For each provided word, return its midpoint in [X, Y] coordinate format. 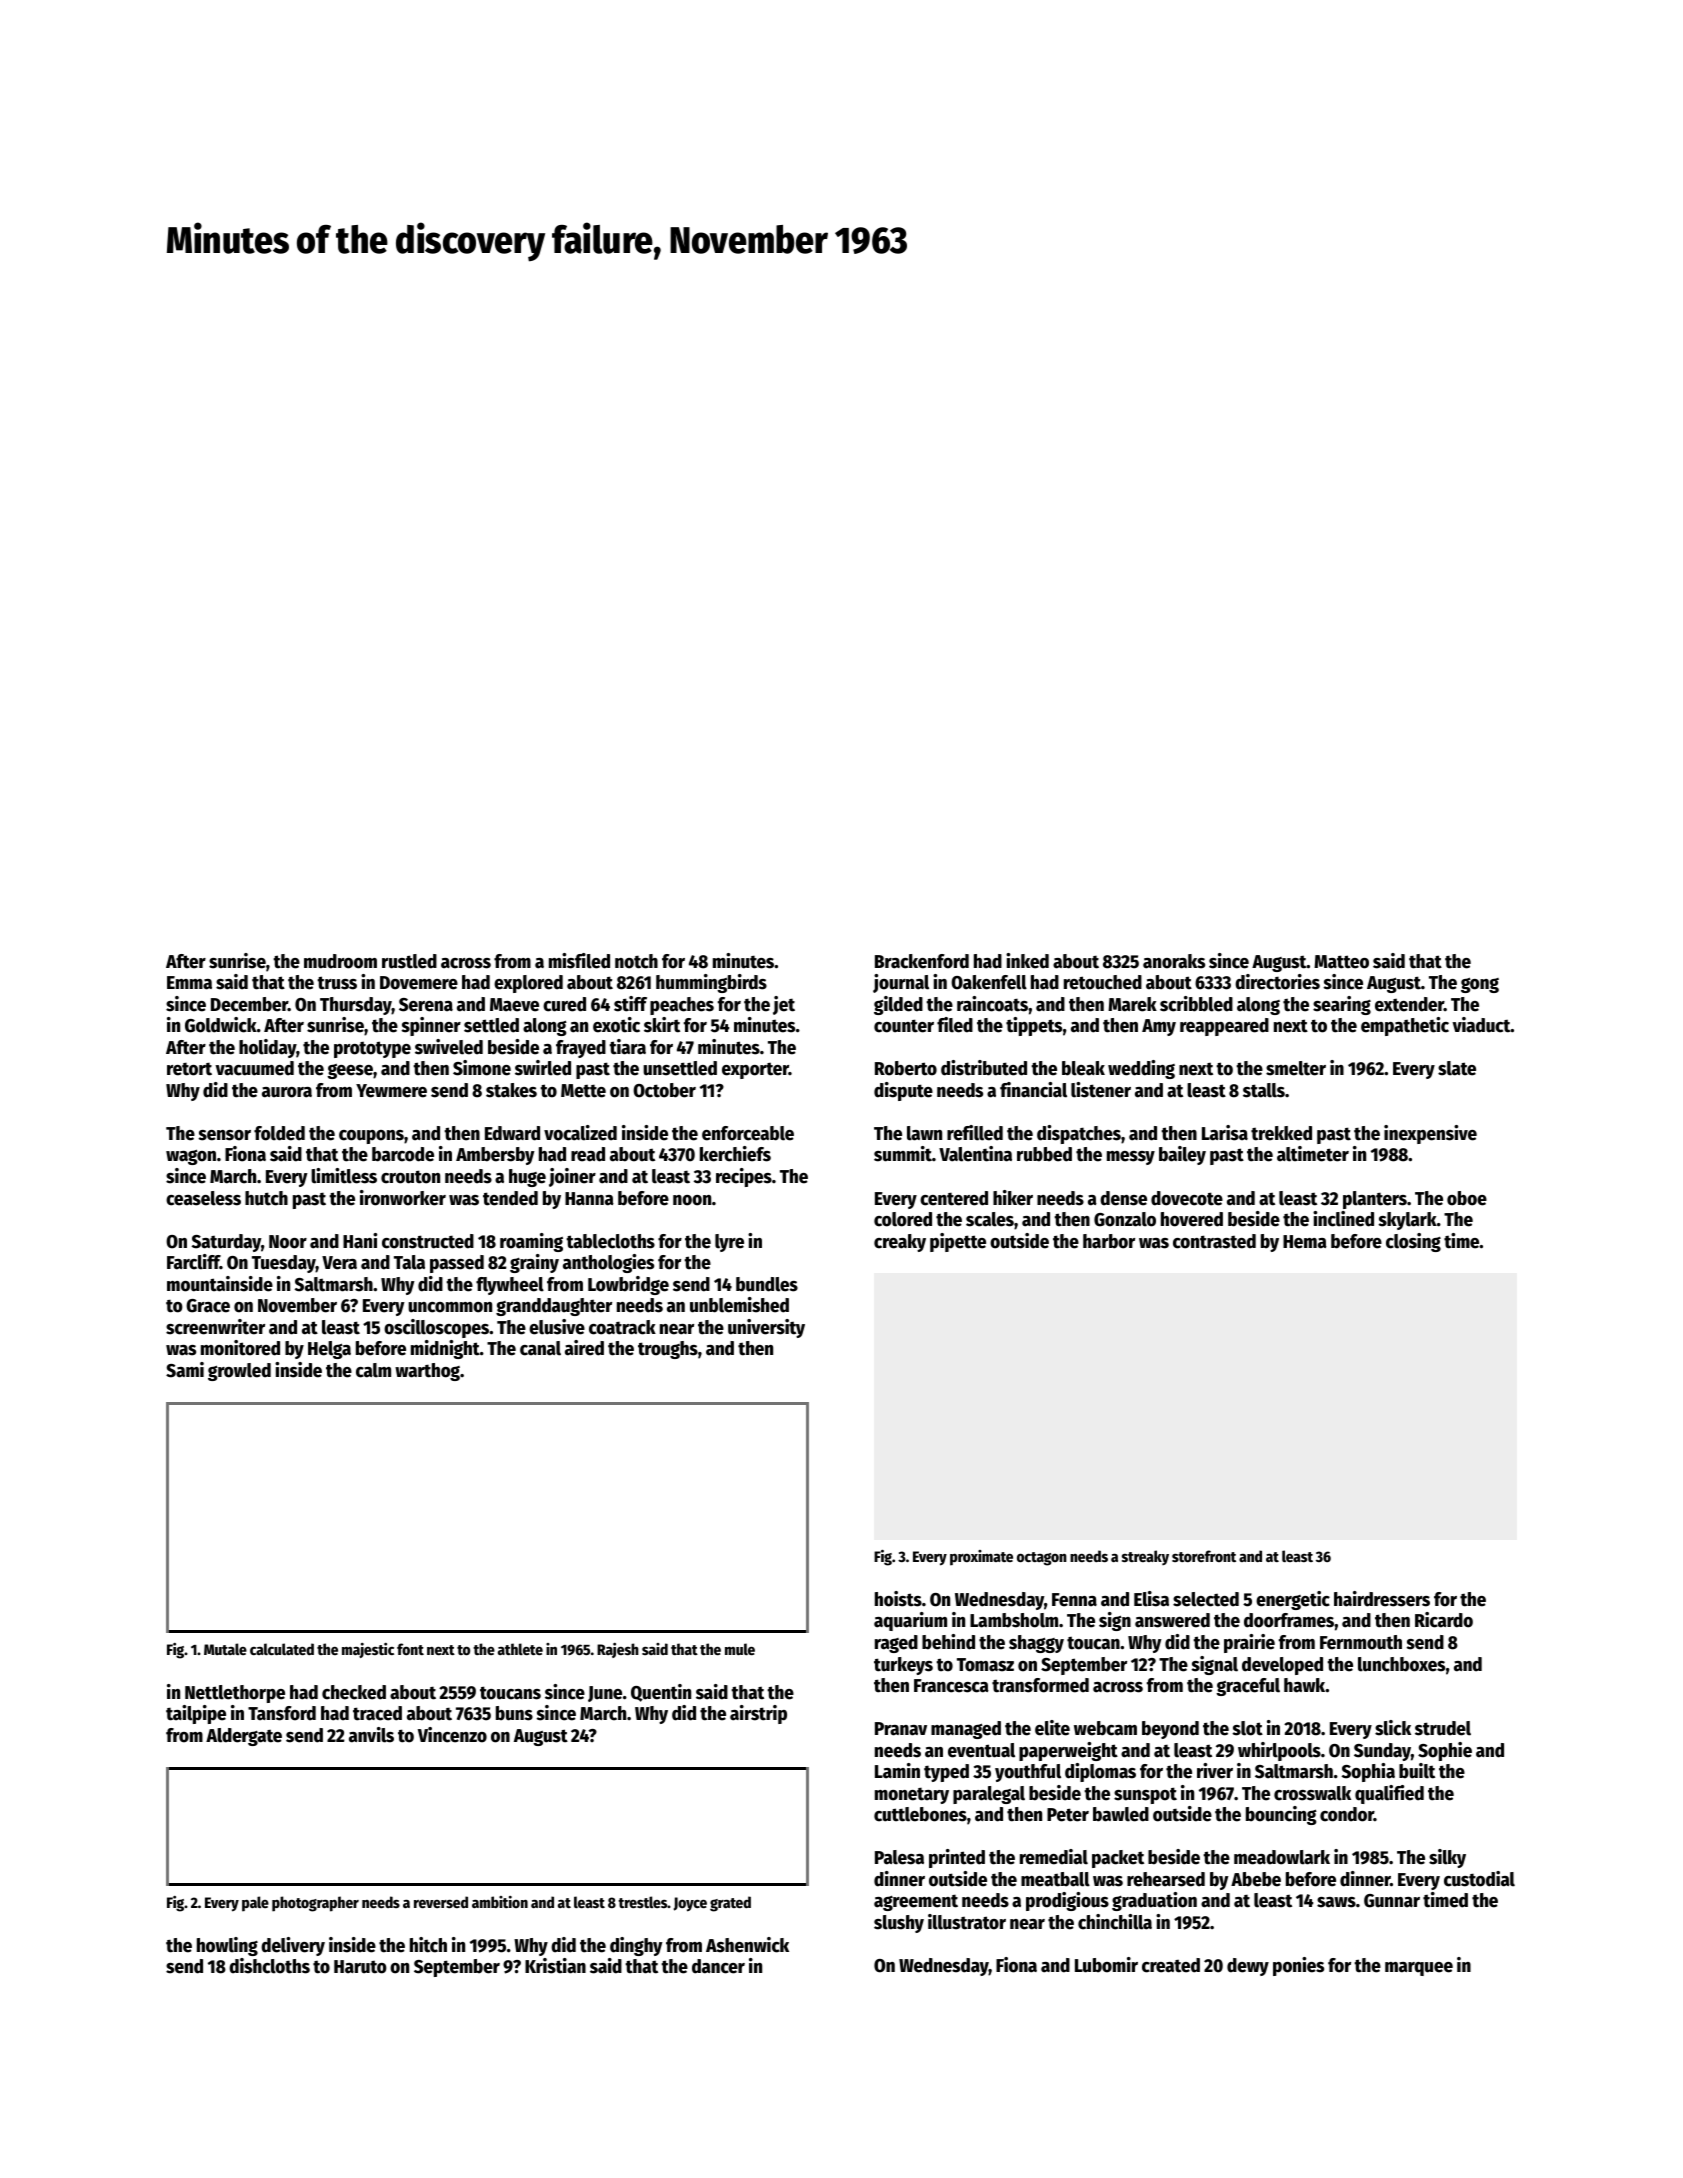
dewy [1248, 1967]
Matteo [1341, 962]
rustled [409, 961]
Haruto [360, 1967]
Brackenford [922, 961]
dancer [718, 1966]
